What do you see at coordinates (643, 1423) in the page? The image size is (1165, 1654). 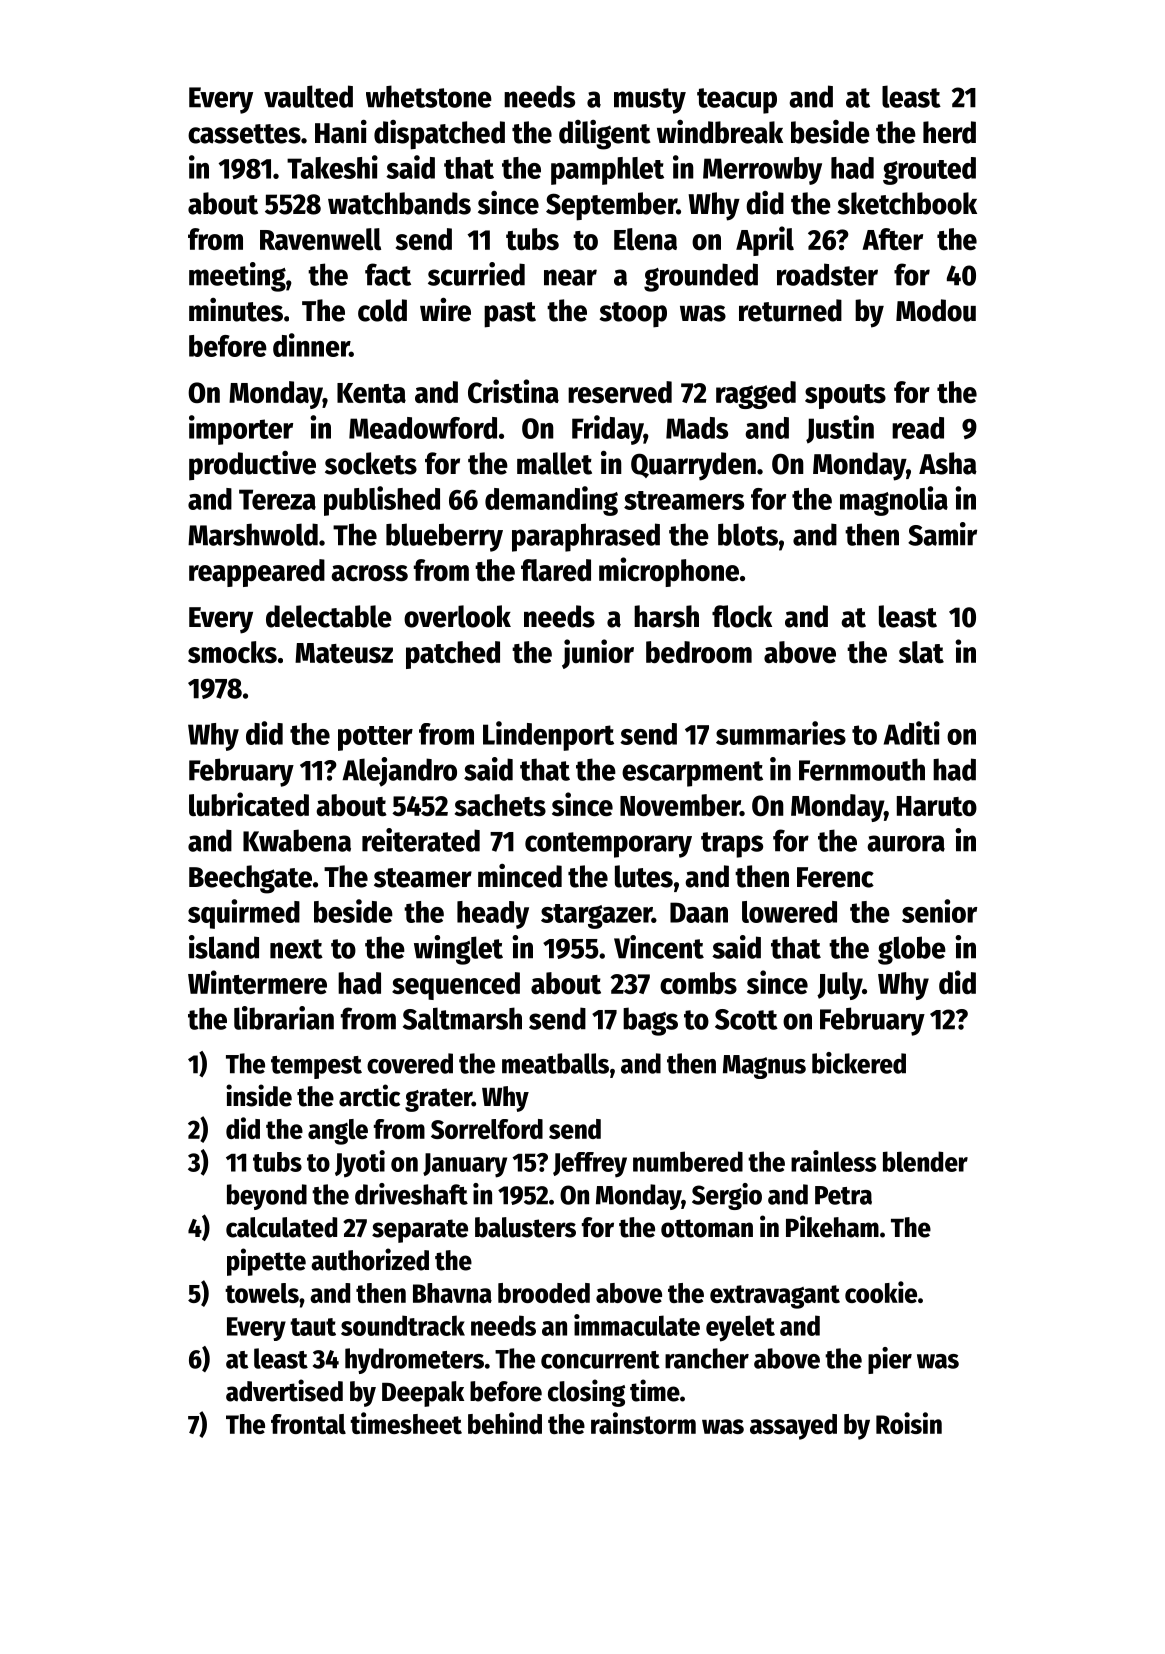 I see `rainstorm` at bounding box center [643, 1423].
